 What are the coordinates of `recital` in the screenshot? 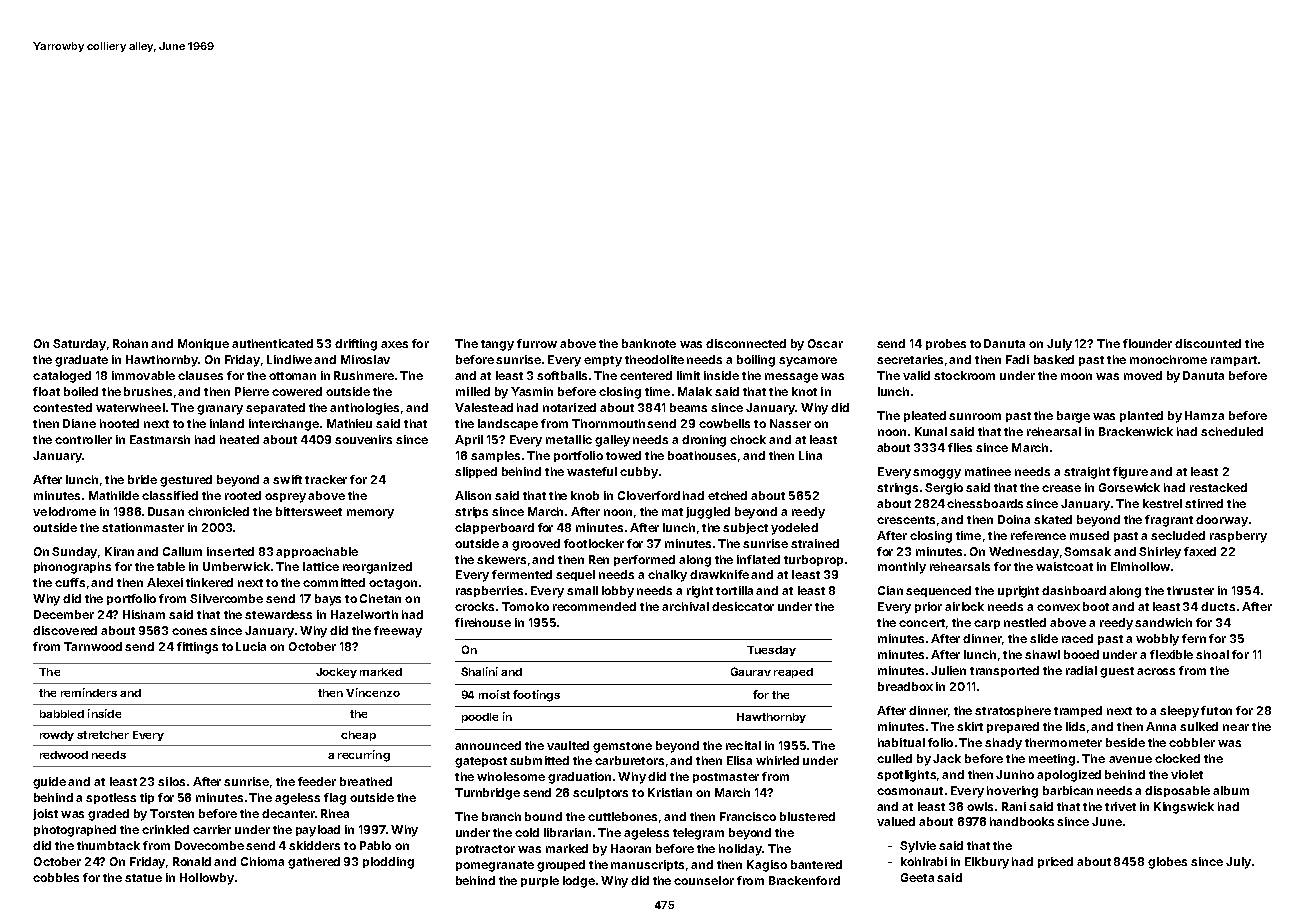 It's located at (743, 745).
